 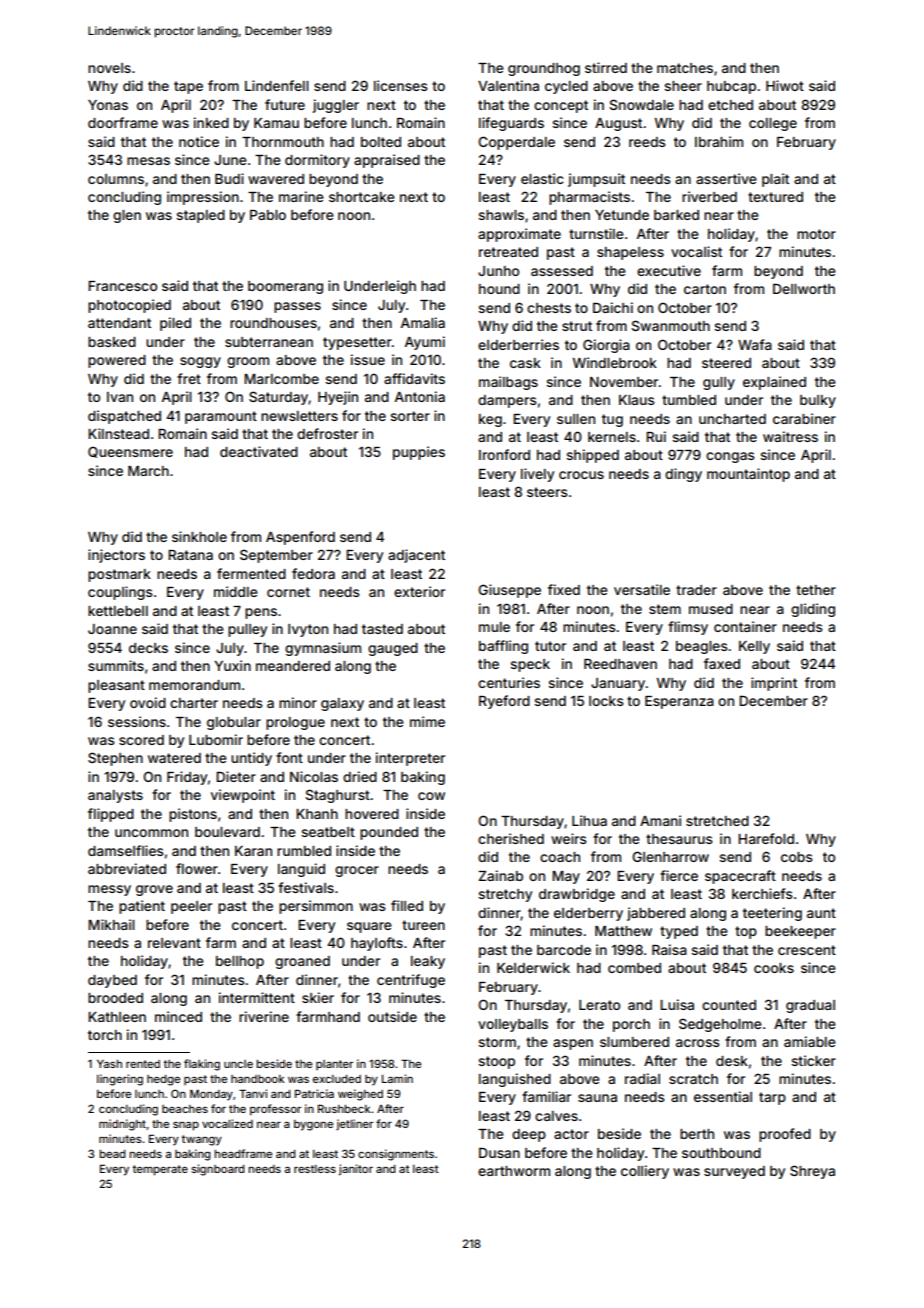 I want to click on intermittent, so click(x=257, y=997).
